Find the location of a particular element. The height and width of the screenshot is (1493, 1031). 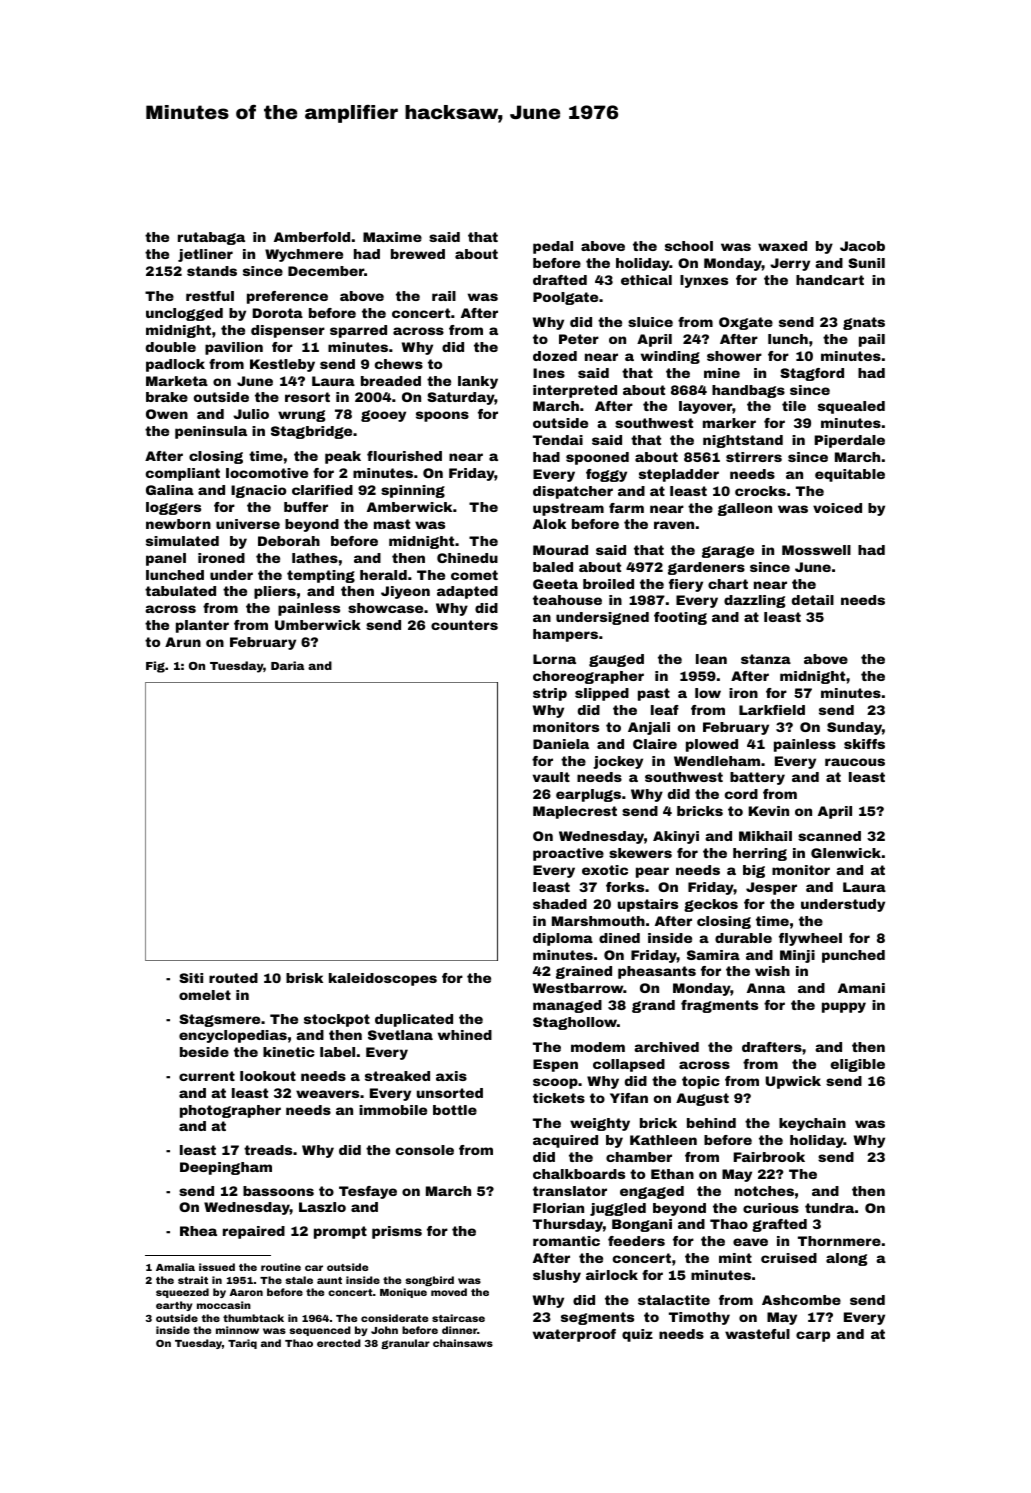

Arun is located at coordinates (183, 642).
